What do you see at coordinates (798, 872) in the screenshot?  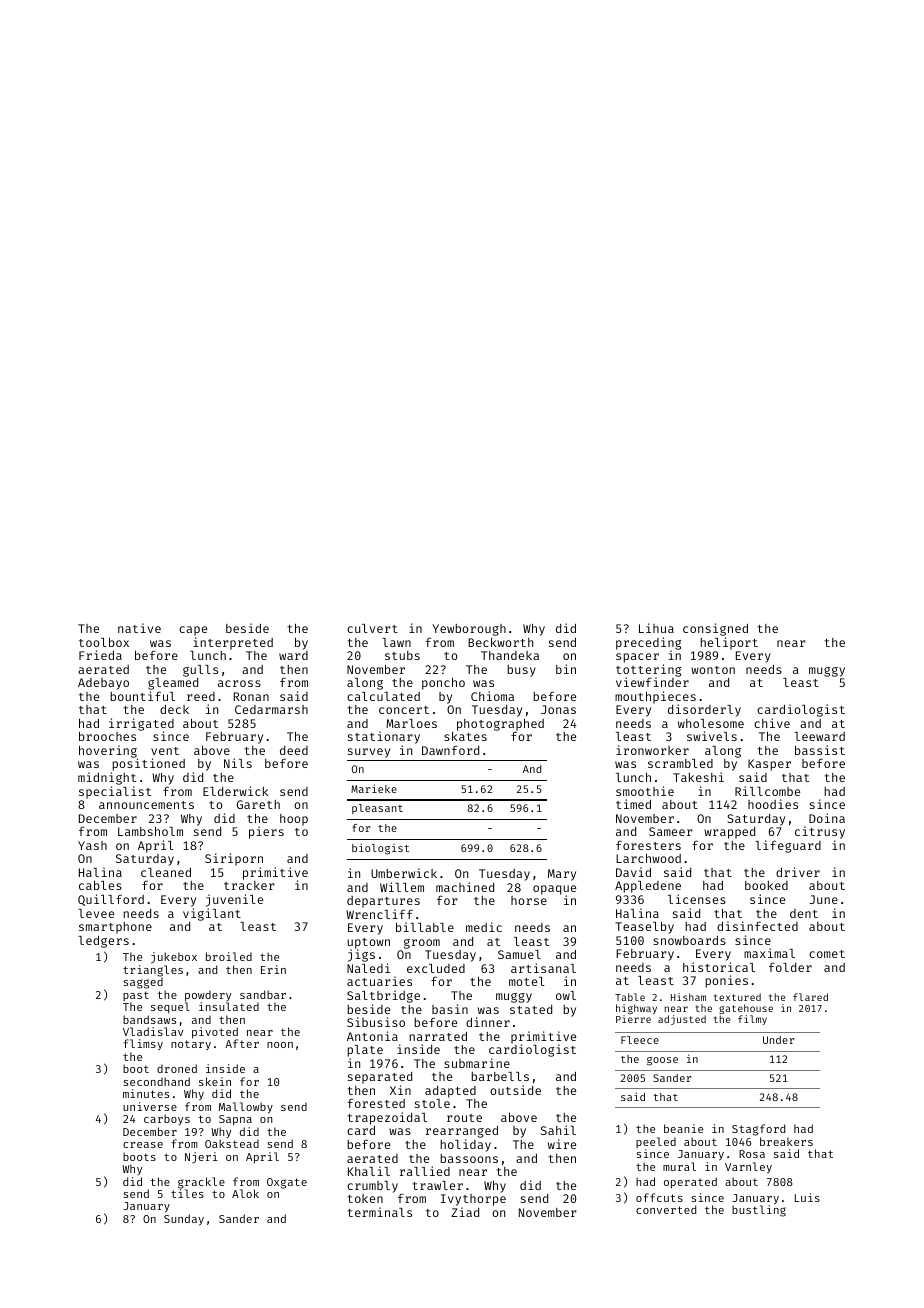 I see `driver` at bounding box center [798, 872].
